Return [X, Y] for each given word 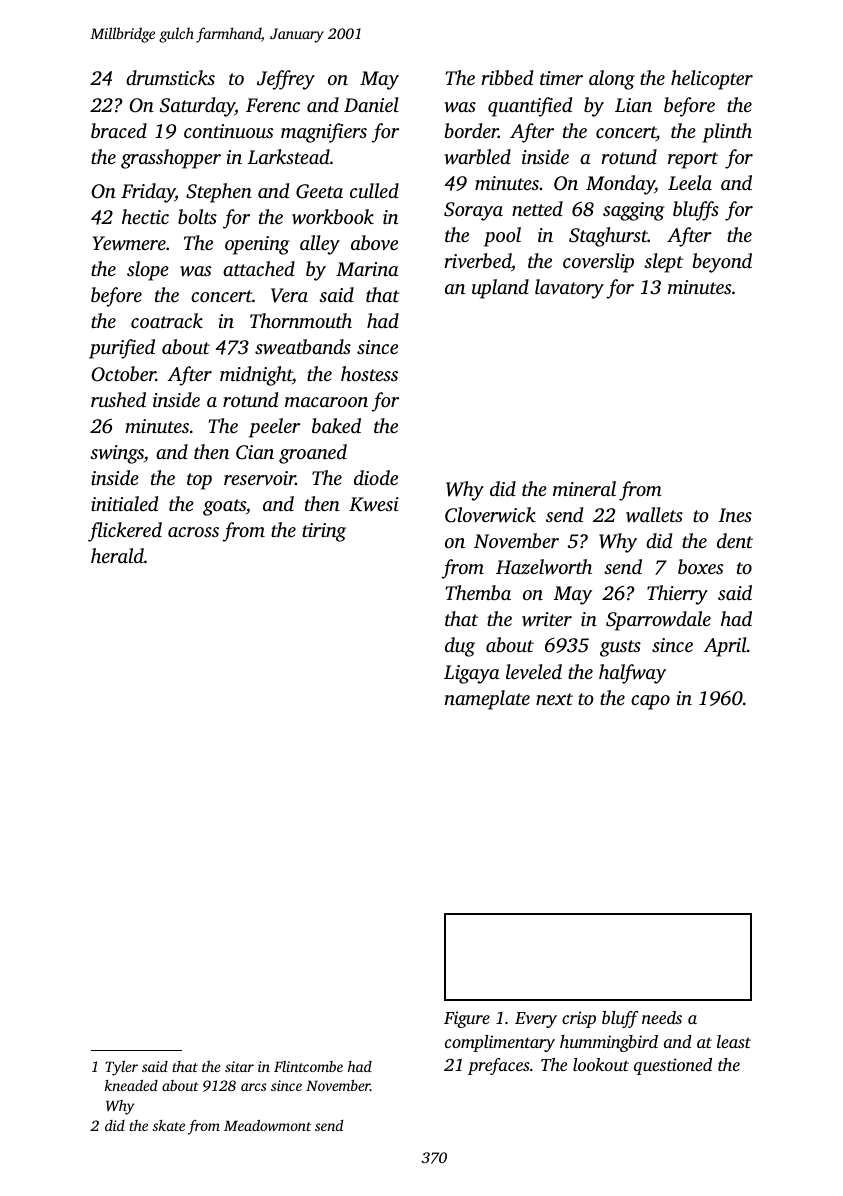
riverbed [477, 260]
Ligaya [471, 674]
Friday [148, 193]
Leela [690, 182]
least [734, 1041]
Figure [467, 1019]
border [471, 130]
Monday [620, 185]
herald [117, 555]
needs [662, 1017]
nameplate [487, 700]
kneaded [131, 1085]
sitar [239, 1066]
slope [148, 271]
